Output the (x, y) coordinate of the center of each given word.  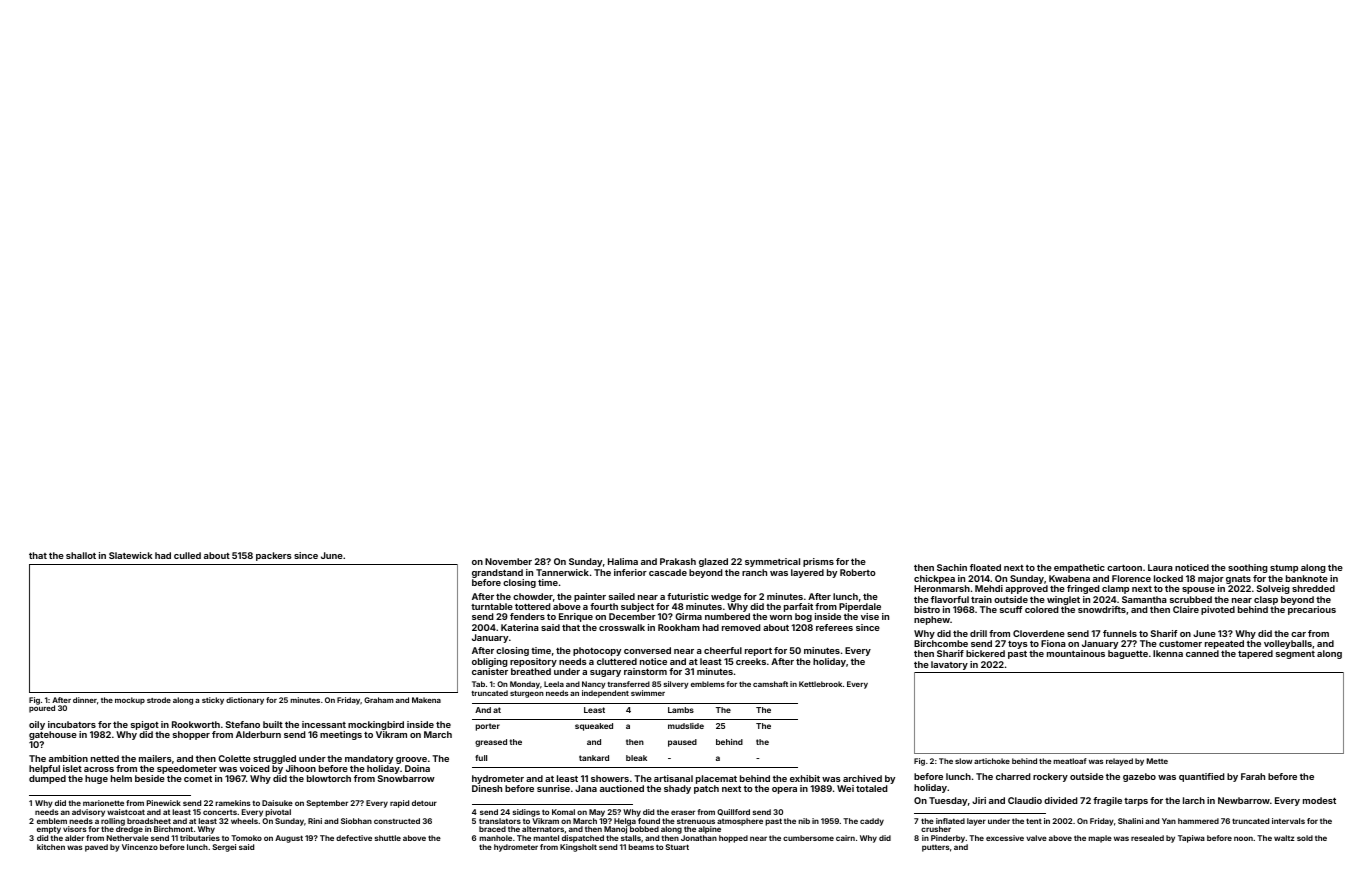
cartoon (1124, 568)
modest (1319, 800)
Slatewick (130, 555)
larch (1194, 800)
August (289, 839)
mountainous (1076, 653)
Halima (623, 561)
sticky (213, 701)
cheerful (723, 650)
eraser (683, 812)
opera (784, 790)
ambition (68, 758)
